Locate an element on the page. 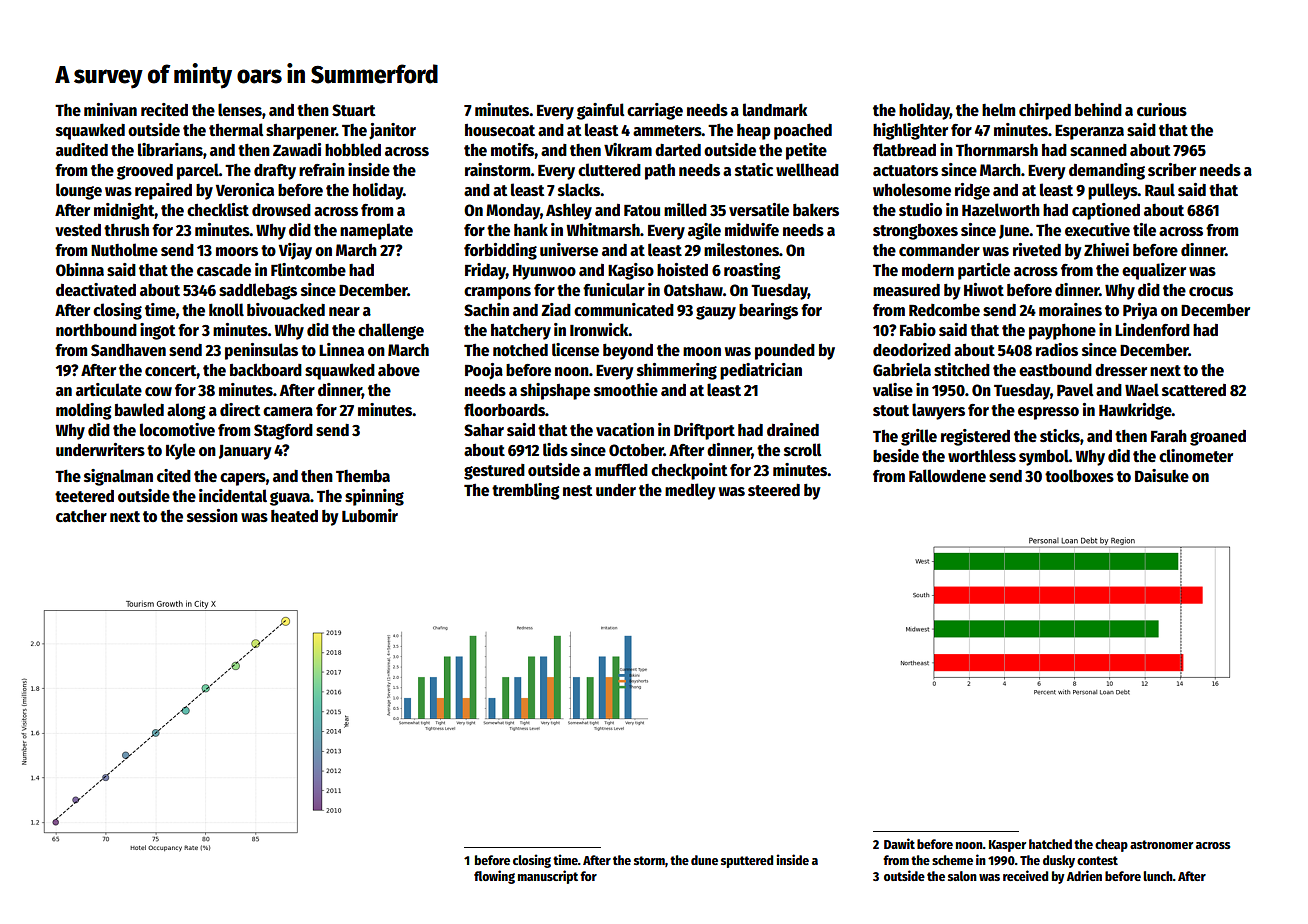 The height and width of the page is (924, 1308). flowing is located at coordinates (494, 877).
